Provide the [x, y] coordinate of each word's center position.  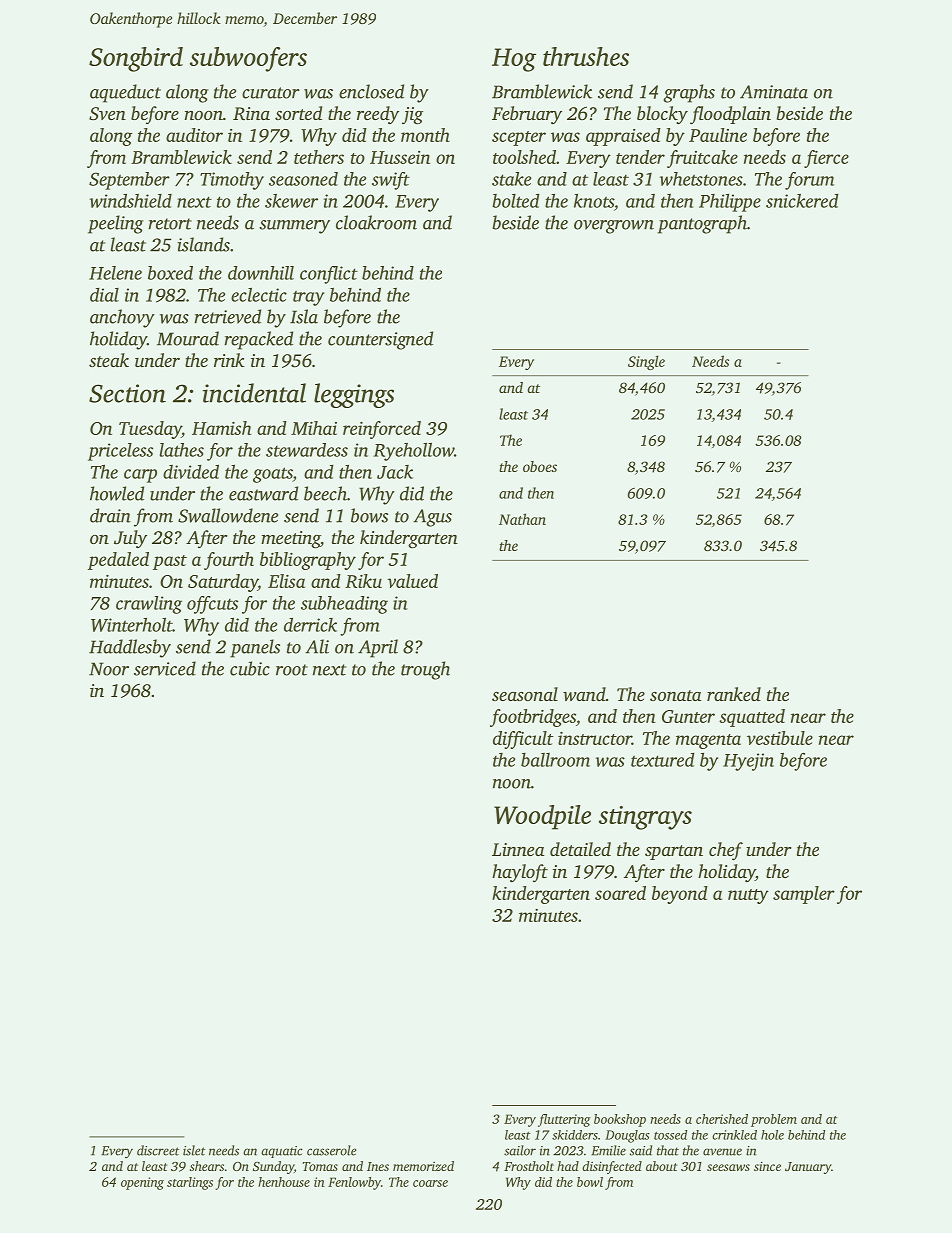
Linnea [518, 849]
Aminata [774, 92]
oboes [540, 466]
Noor [109, 669]
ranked [734, 694]
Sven [107, 114]
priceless [120, 452]
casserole [331, 1150]
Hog [514, 60]
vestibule [780, 738]
